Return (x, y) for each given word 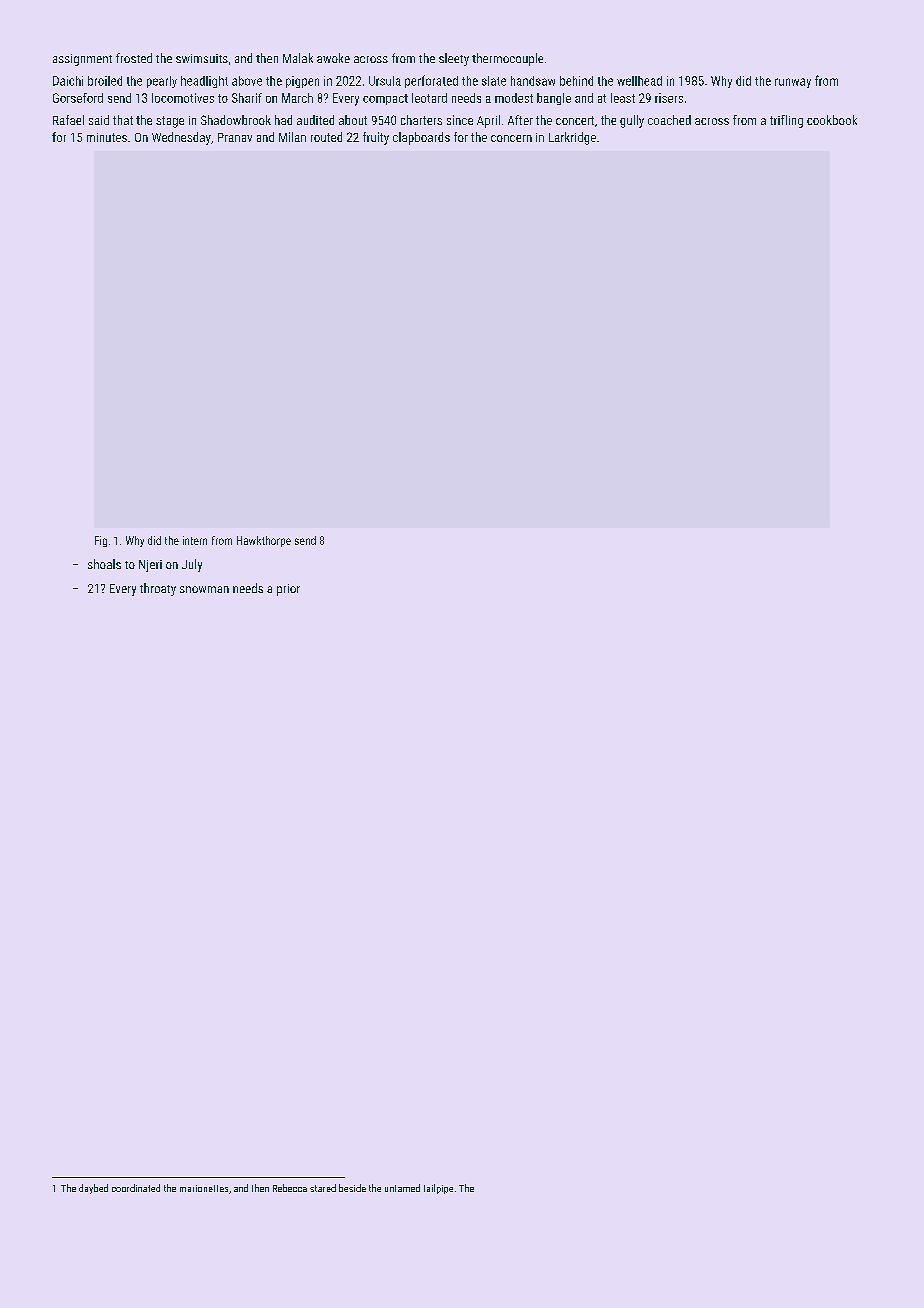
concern (511, 138)
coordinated (136, 1188)
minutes (107, 137)
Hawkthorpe (264, 541)
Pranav (235, 137)
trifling (786, 121)
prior (288, 590)
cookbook (832, 120)
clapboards (421, 138)
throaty (158, 589)
